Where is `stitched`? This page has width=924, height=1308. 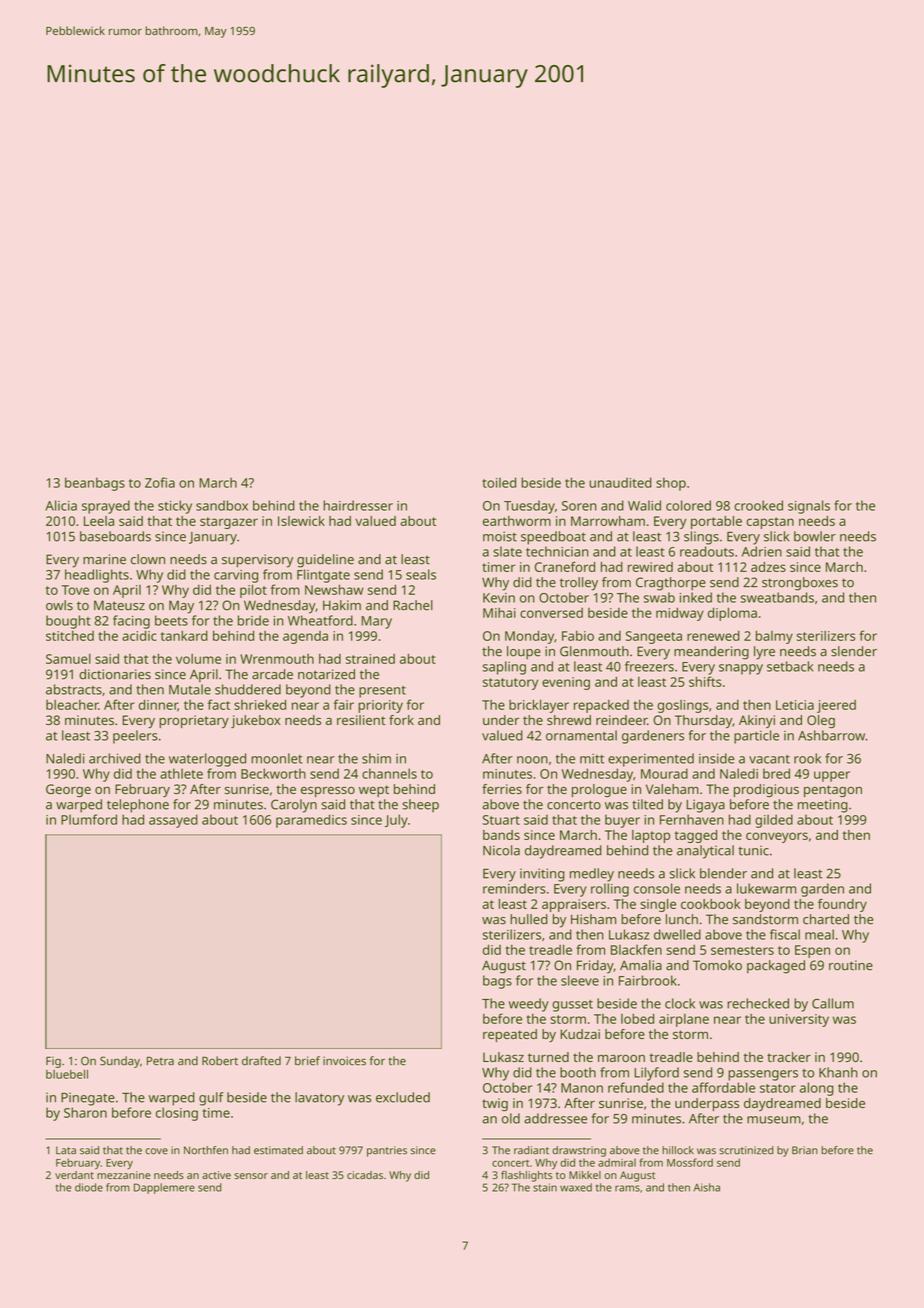
stitched is located at coordinates (70, 635).
